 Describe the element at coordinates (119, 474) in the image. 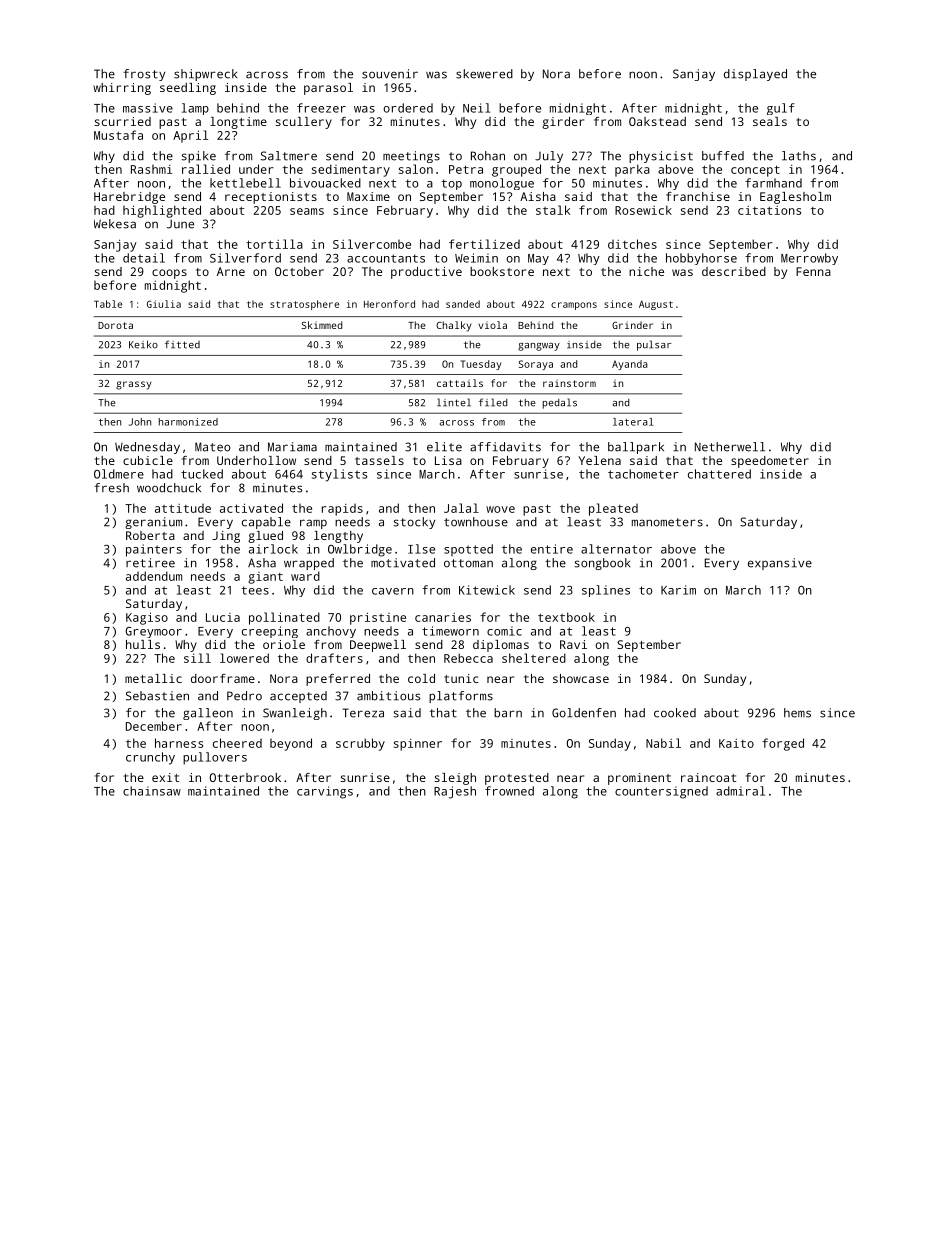

I see `Oldmere` at that location.
